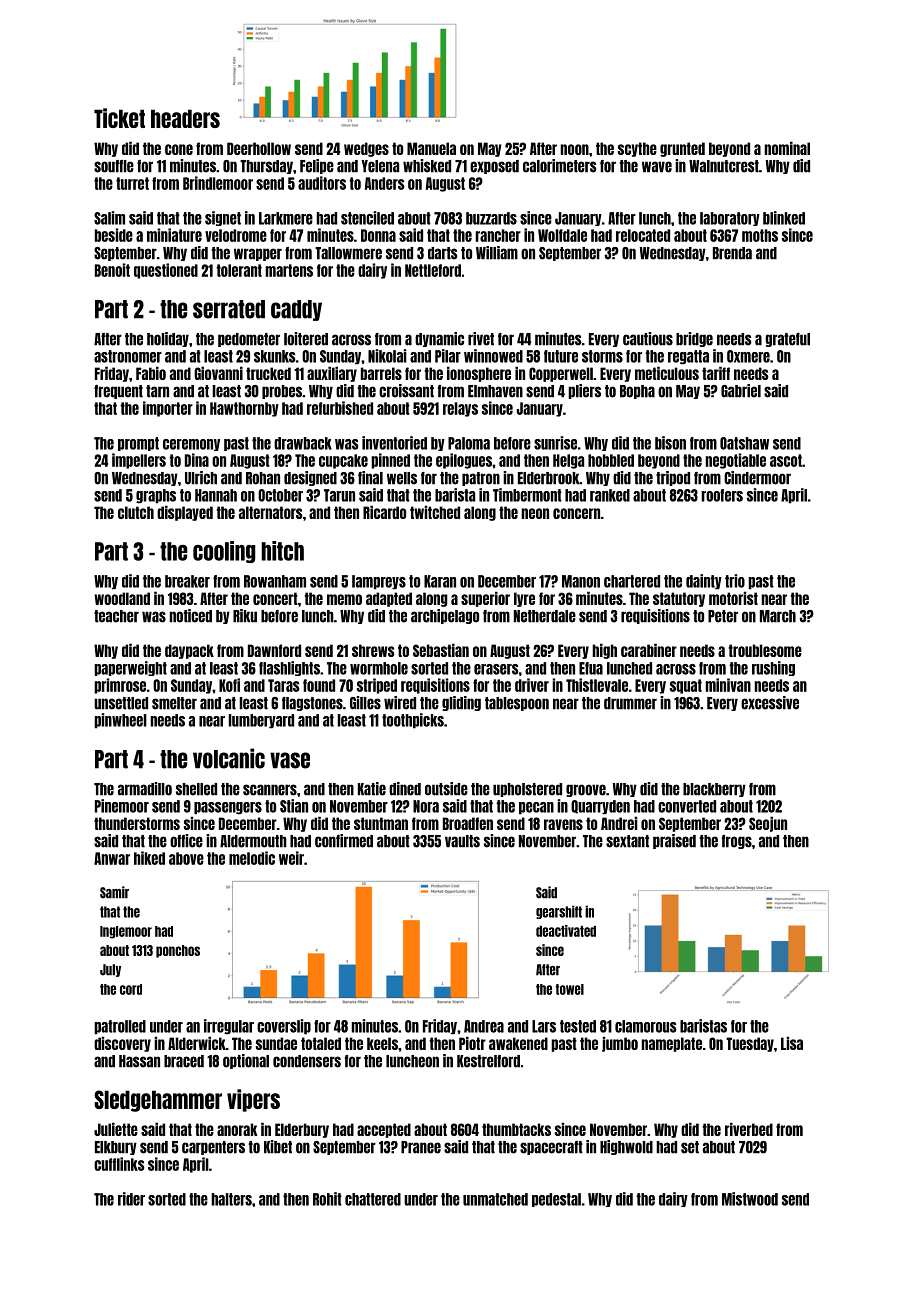  Describe the element at coordinates (556, 1200) in the page. I see `pedestal` at that location.
